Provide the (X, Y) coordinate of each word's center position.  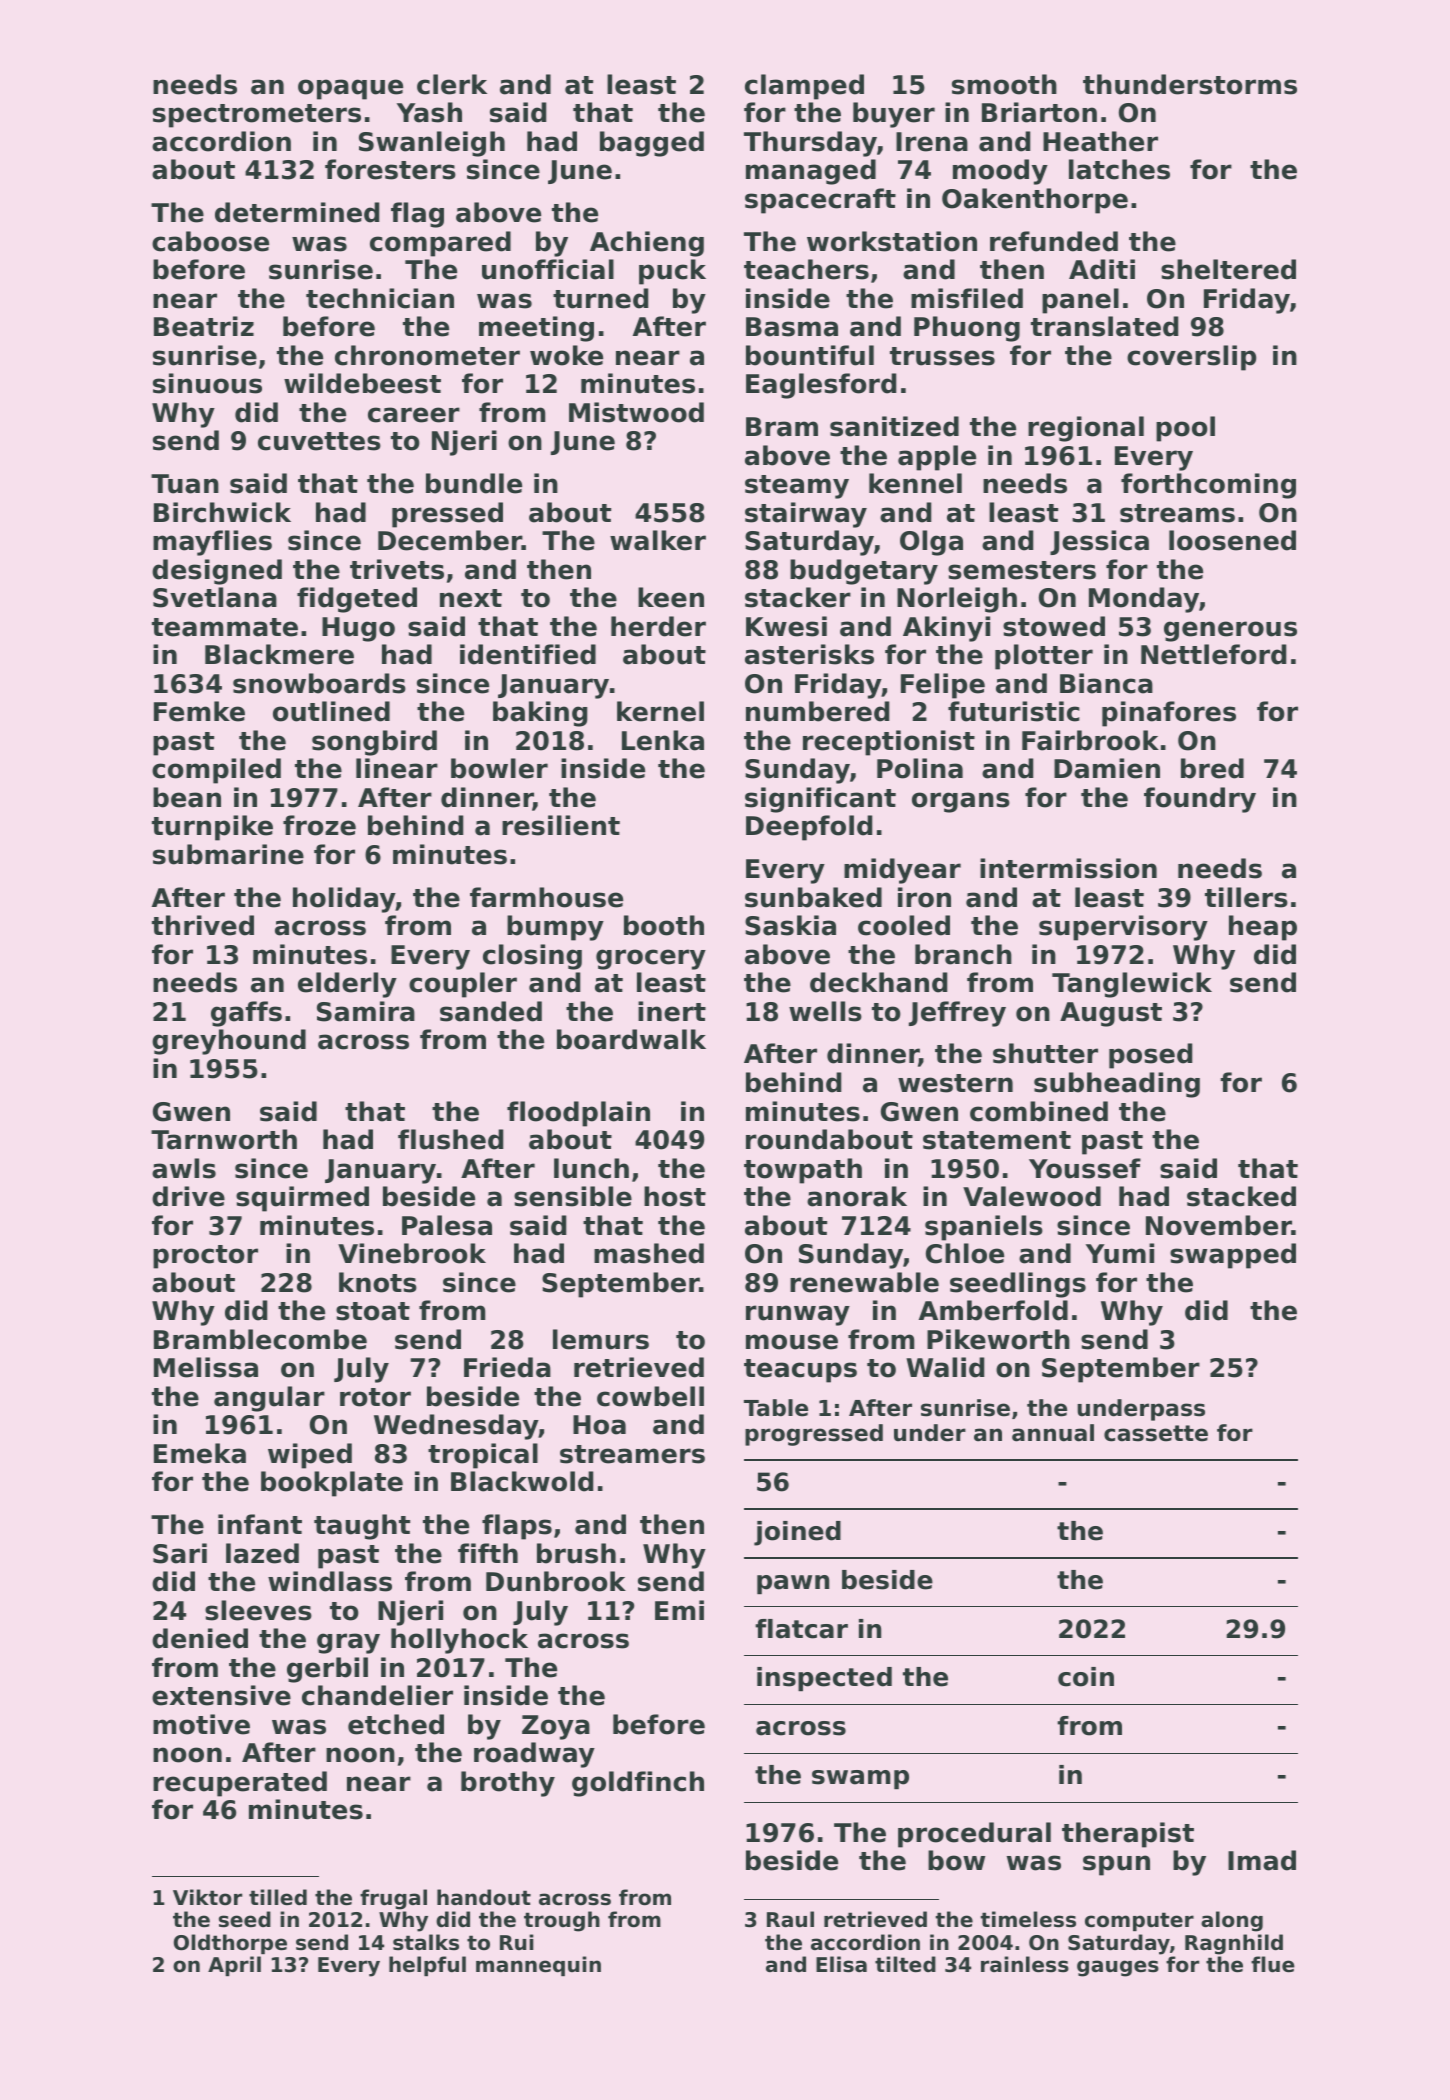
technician (380, 298)
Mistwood (636, 412)
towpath (803, 1171)
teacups (800, 1371)
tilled (278, 1897)
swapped (1233, 1256)
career (414, 415)
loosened (1232, 540)
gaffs (246, 1014)
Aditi (1102, 269)
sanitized (894, 426)
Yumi (1120, 1253)
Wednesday (456, 1427)
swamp (860, 1779)
